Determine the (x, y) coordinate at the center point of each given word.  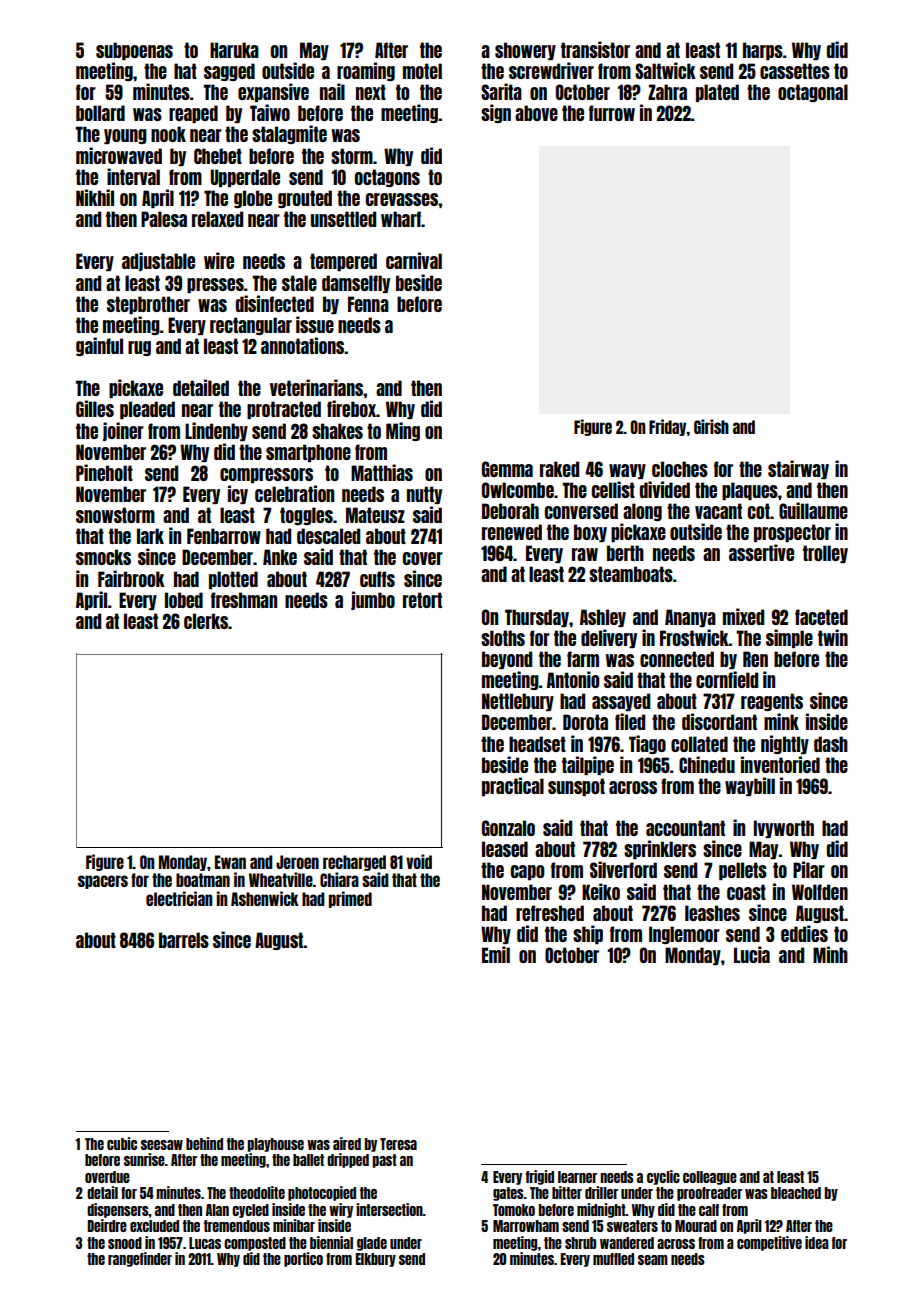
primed (350, 899)
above (536, 113)
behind (204, 1143)
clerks (206, 621)
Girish (711, 426)
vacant (718, 511)
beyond (507, 660)
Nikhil (95, 197)
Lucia (752, 954)
